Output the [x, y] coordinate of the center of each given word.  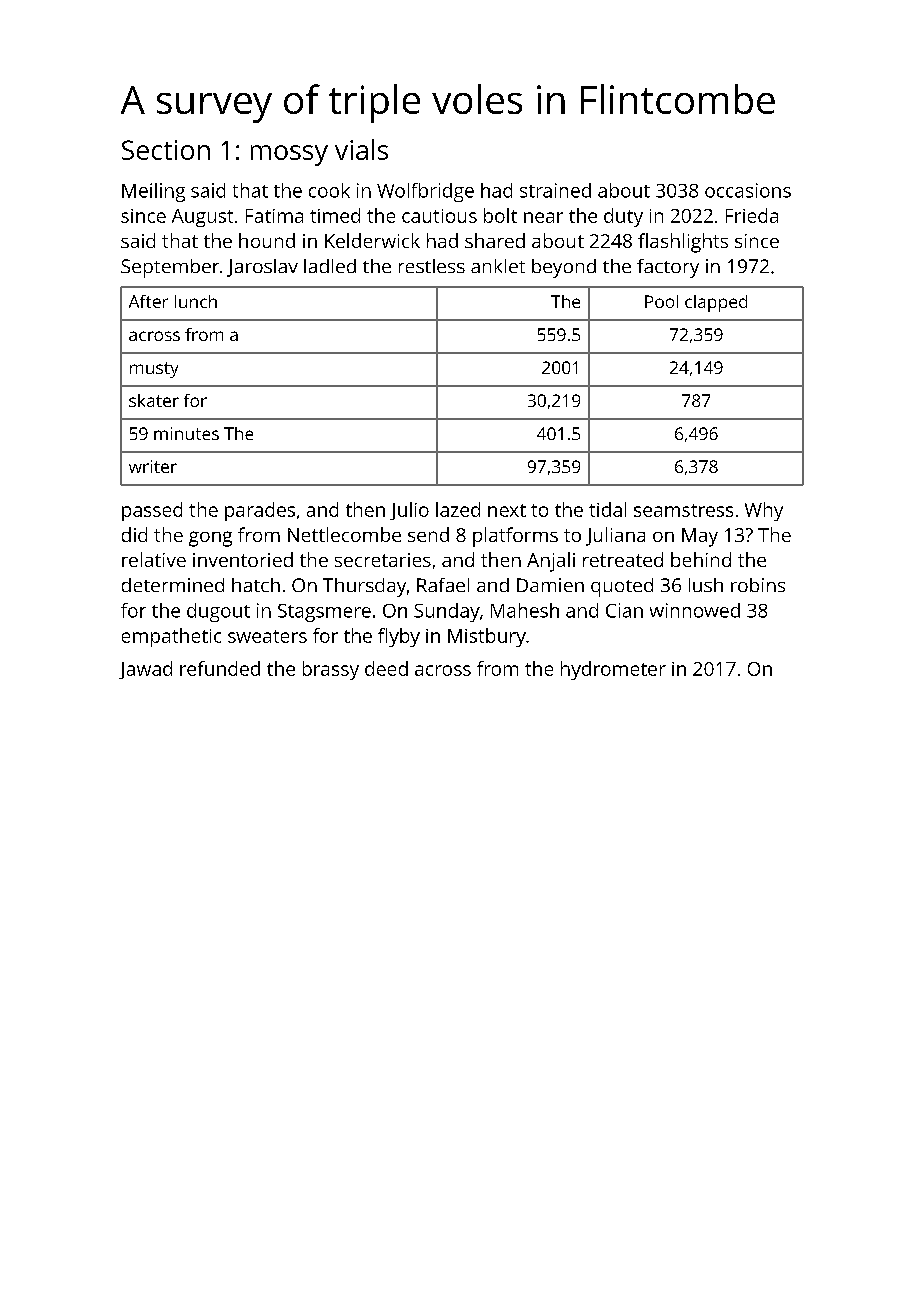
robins [758, 585]
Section [166, 150]
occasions [748, 190]
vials [361, 149]
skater [154, 400]
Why [764, 511]
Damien [550, 585]
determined [173, 585]
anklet [498, 266]
